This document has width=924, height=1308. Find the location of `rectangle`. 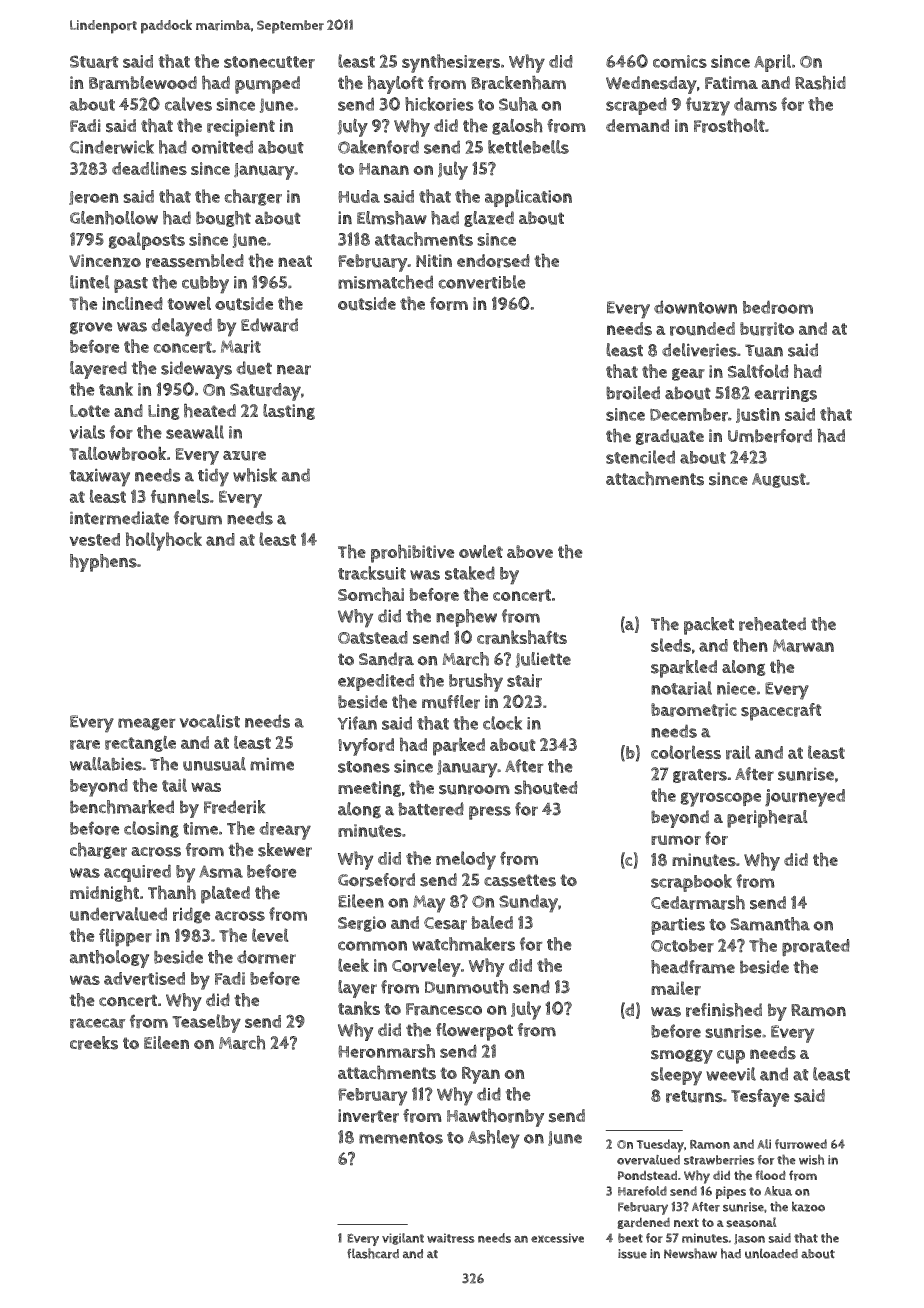

rectangle is located at coordinates (140, 744).
